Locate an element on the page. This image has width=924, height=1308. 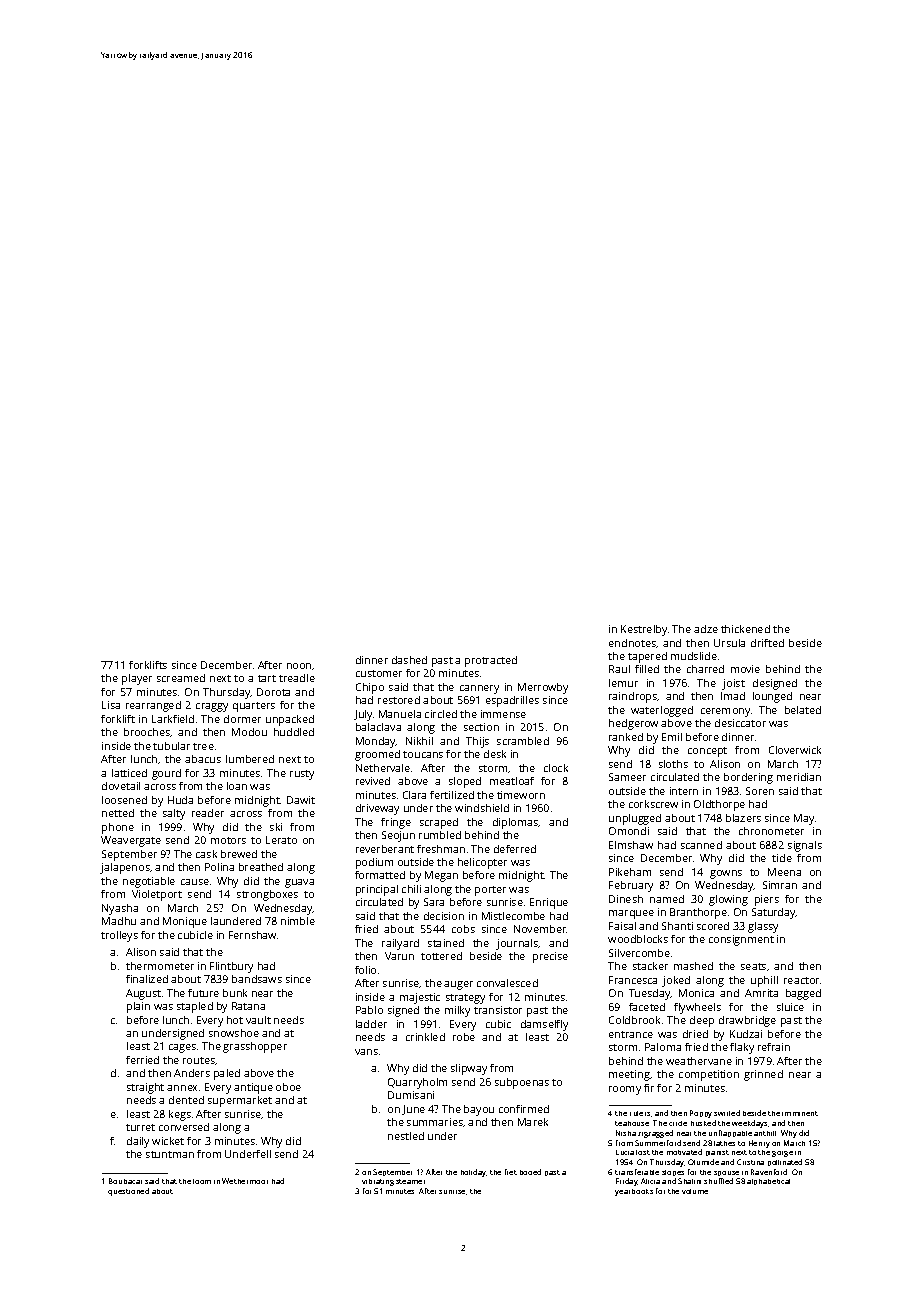
fret is located at coordinates (511, 1172).
